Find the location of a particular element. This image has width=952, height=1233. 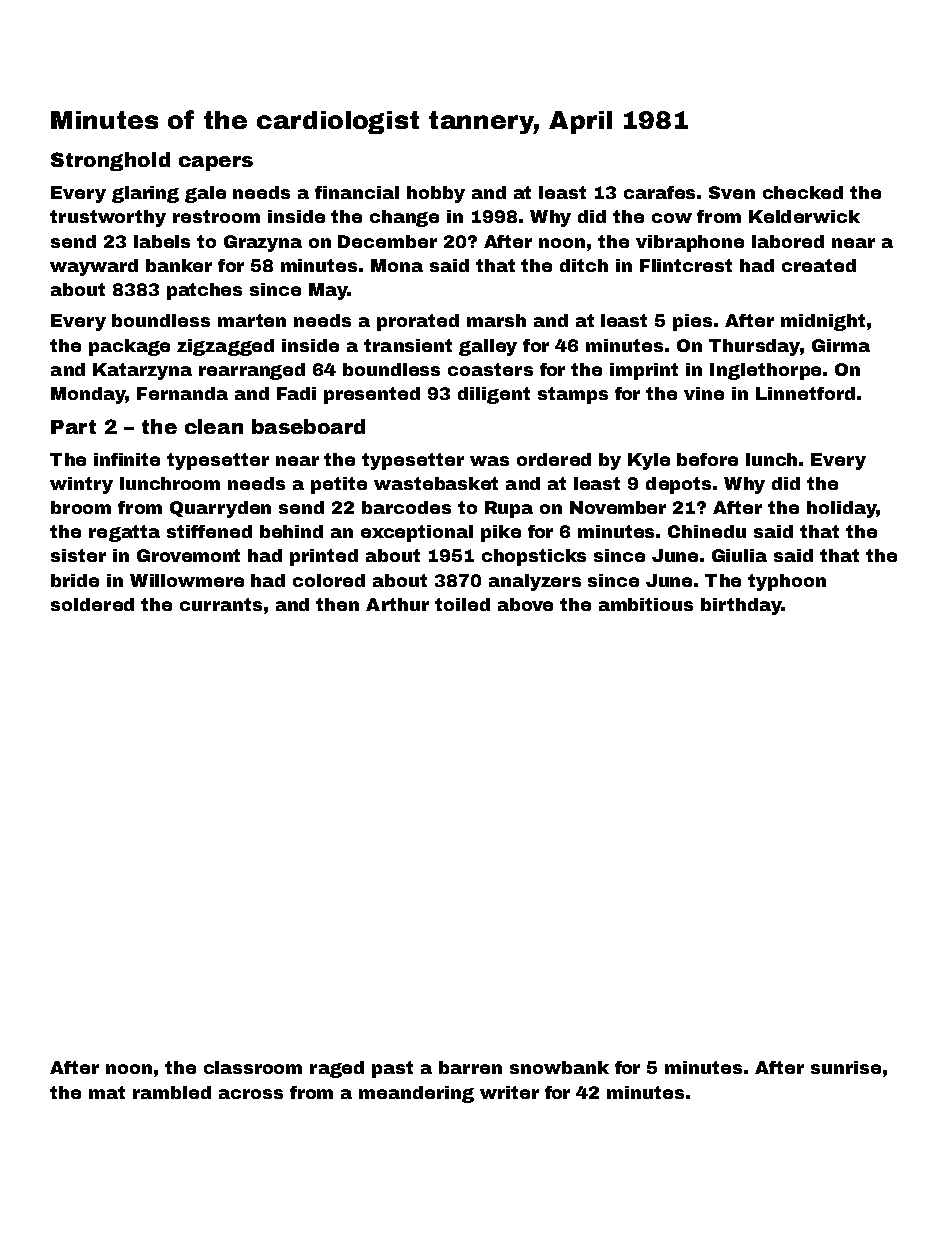

past is located at coordinates (392, 1069).
